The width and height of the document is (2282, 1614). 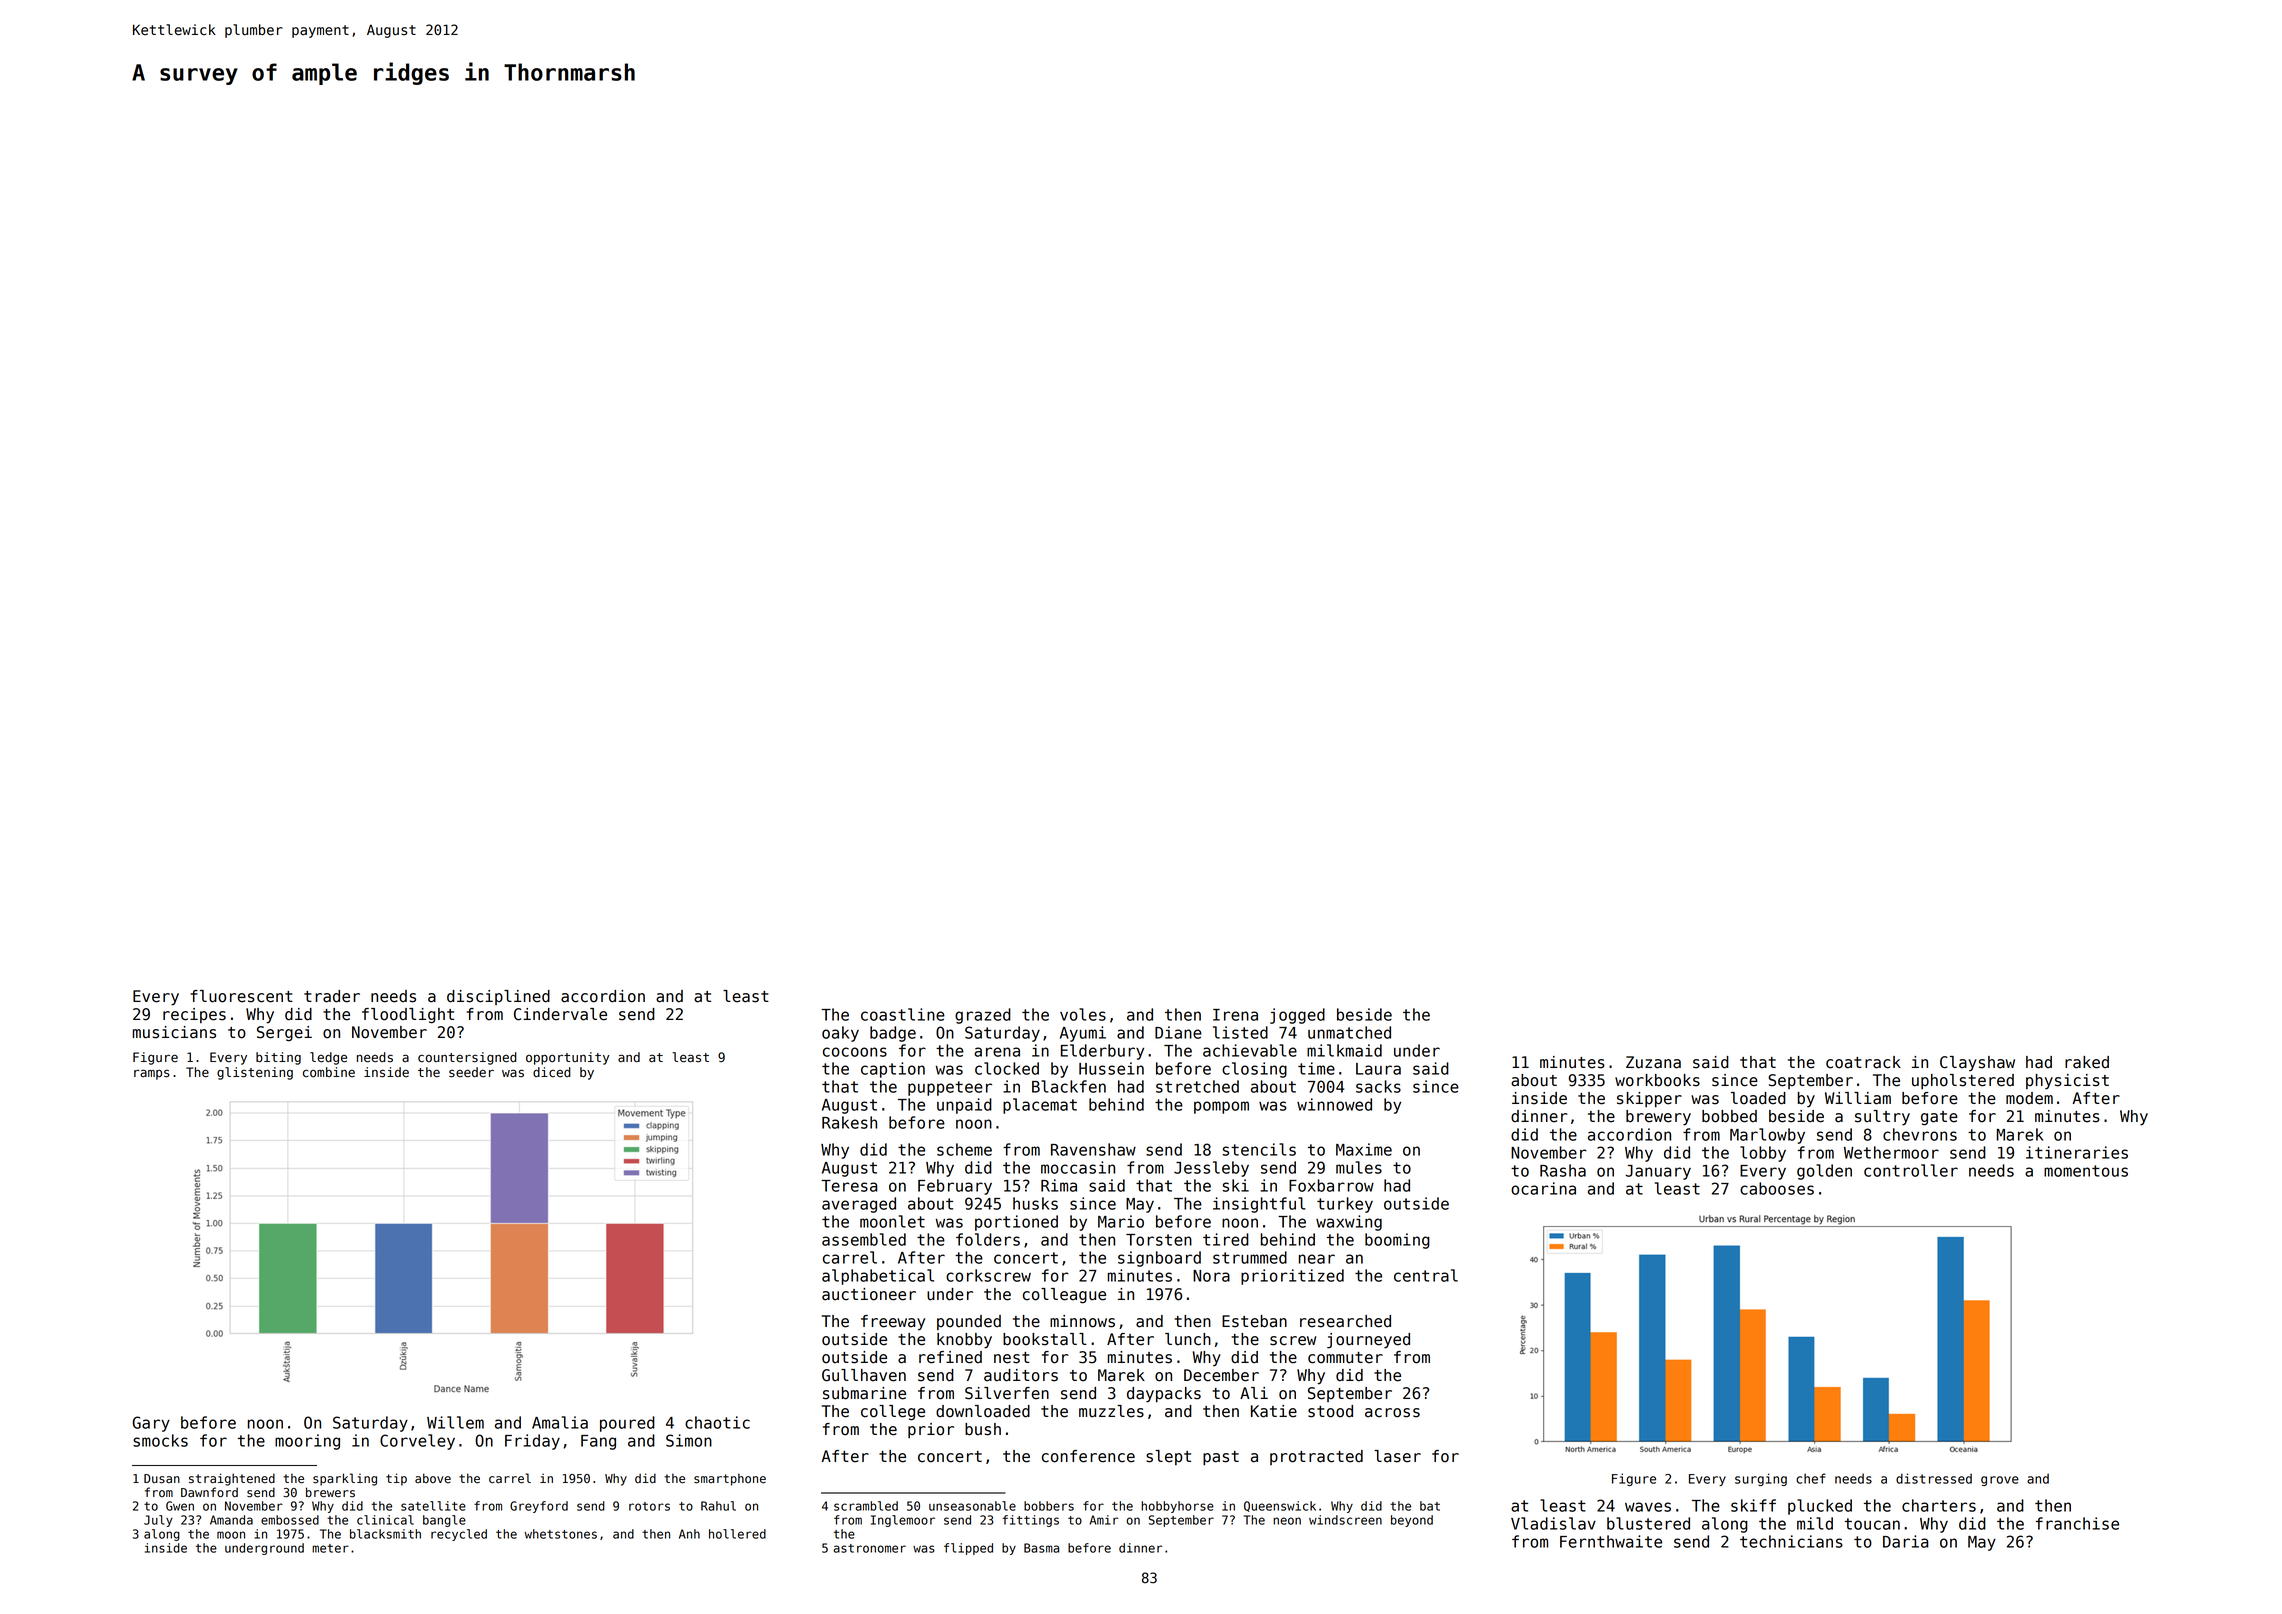 What do you see at coordinates (950, 1357) in the document?
I see `refined` at bounding box center [950, 1357].
